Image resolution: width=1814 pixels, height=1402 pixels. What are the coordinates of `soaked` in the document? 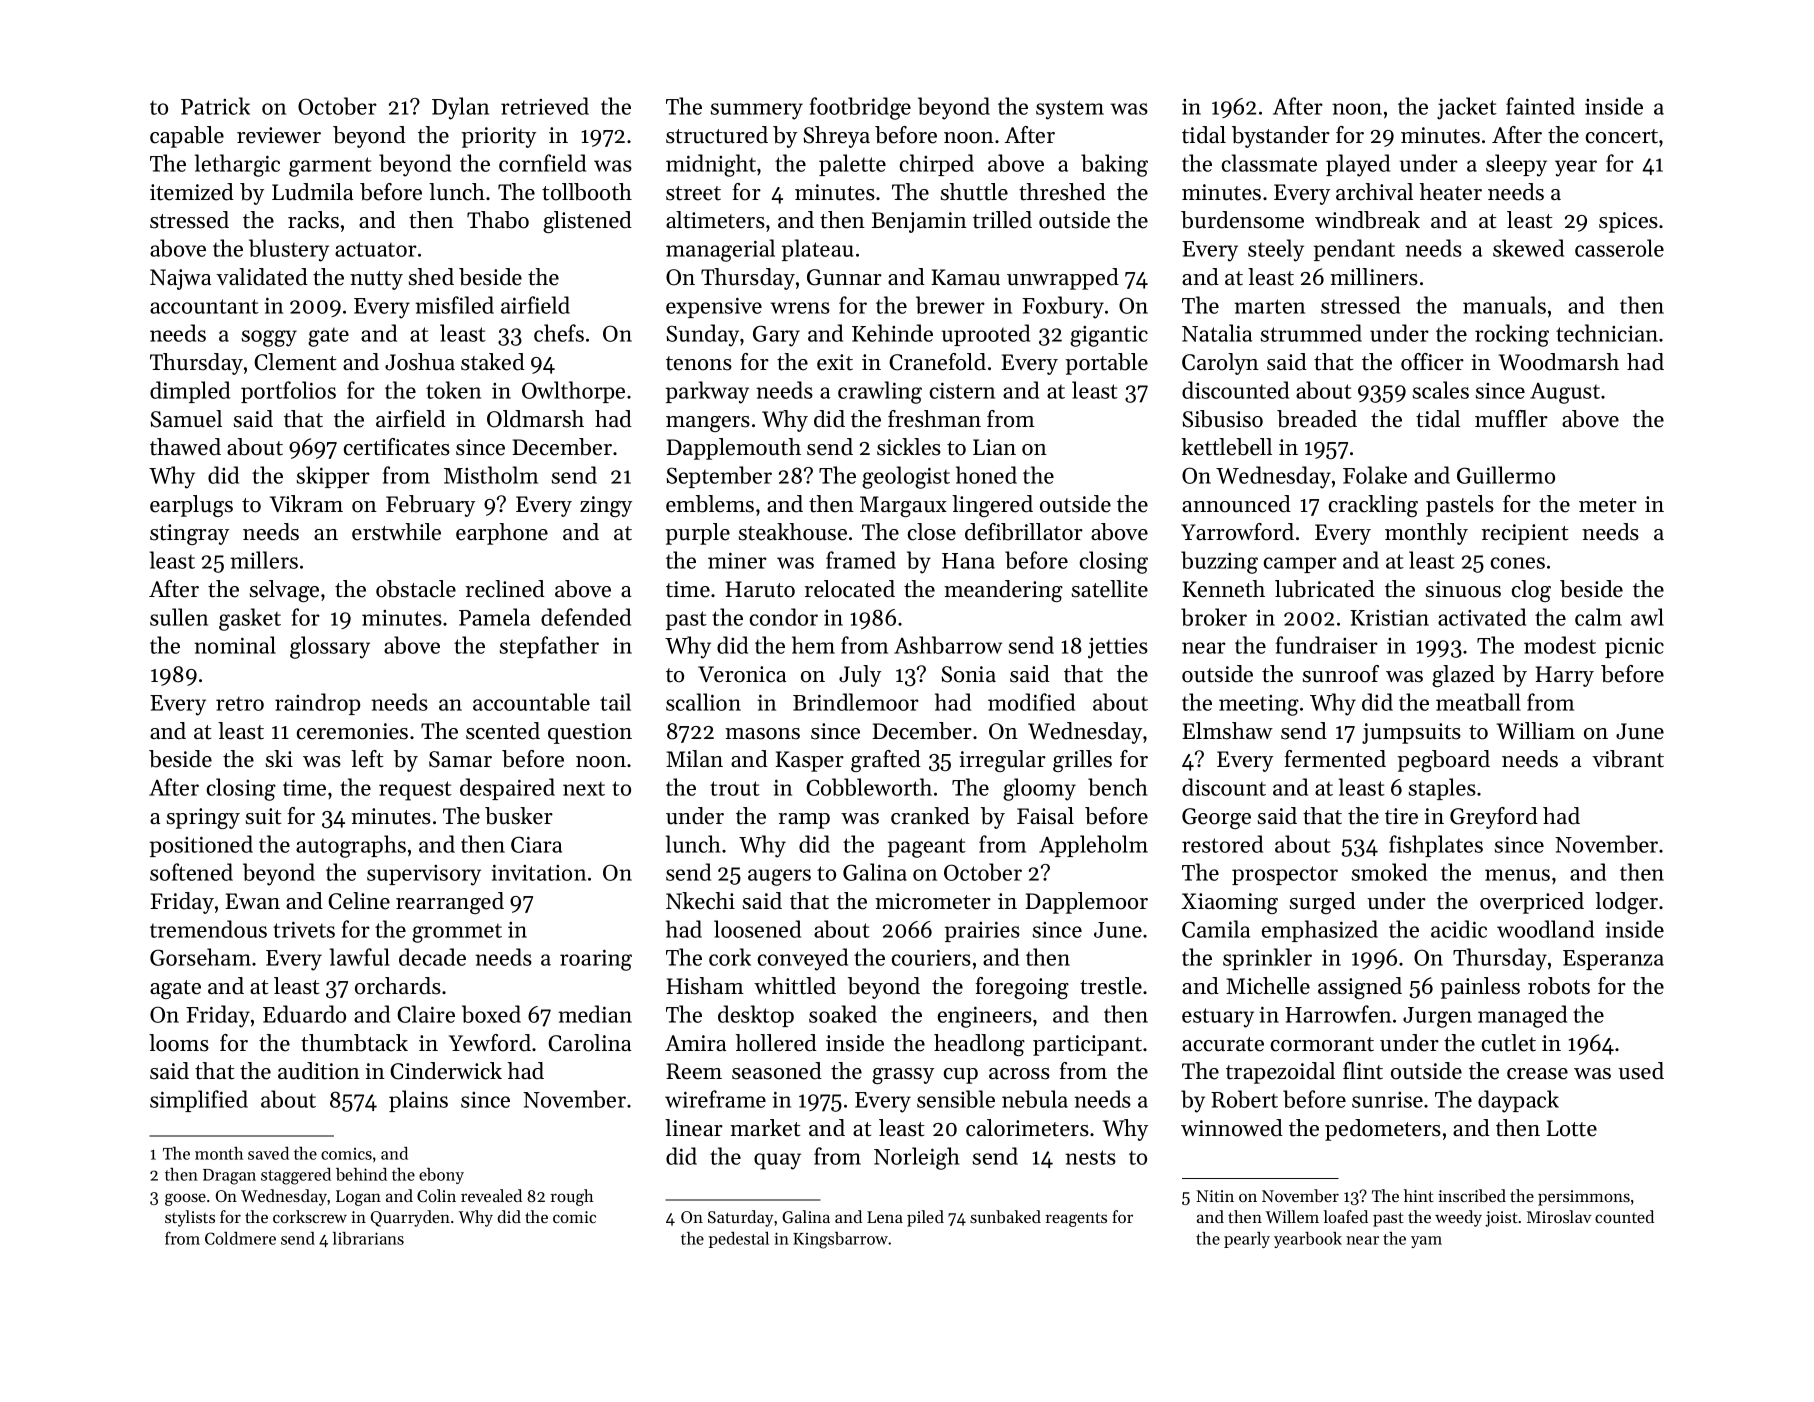 It's located at (843, 1014).
